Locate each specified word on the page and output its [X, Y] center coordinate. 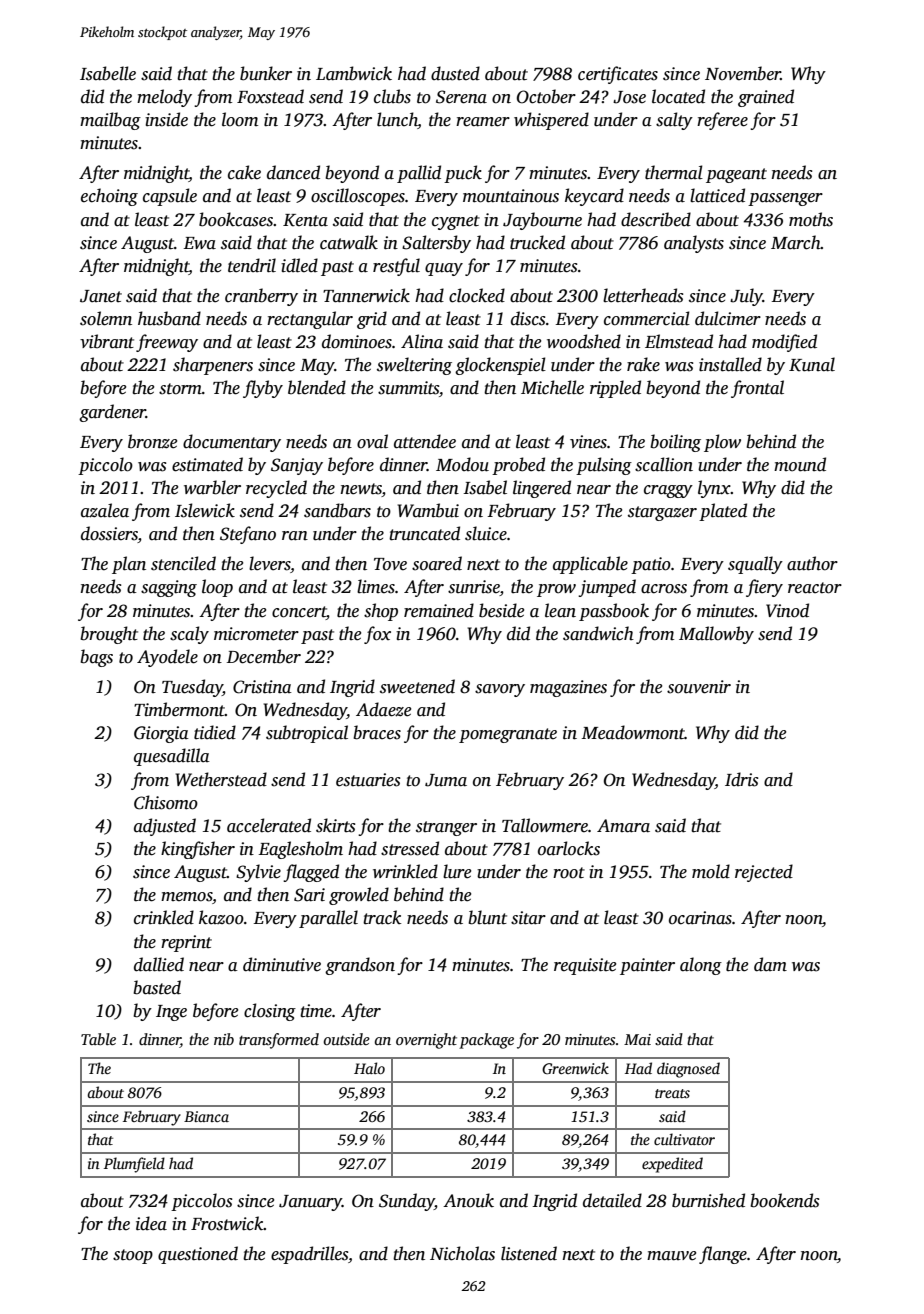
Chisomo [166, 802]
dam [770, 964]
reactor [815, 588]
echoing [109, 197]
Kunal [812, 364]
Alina [422, 341]
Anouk [468, 1200]
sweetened [417, 686]
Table [98, 1039]
